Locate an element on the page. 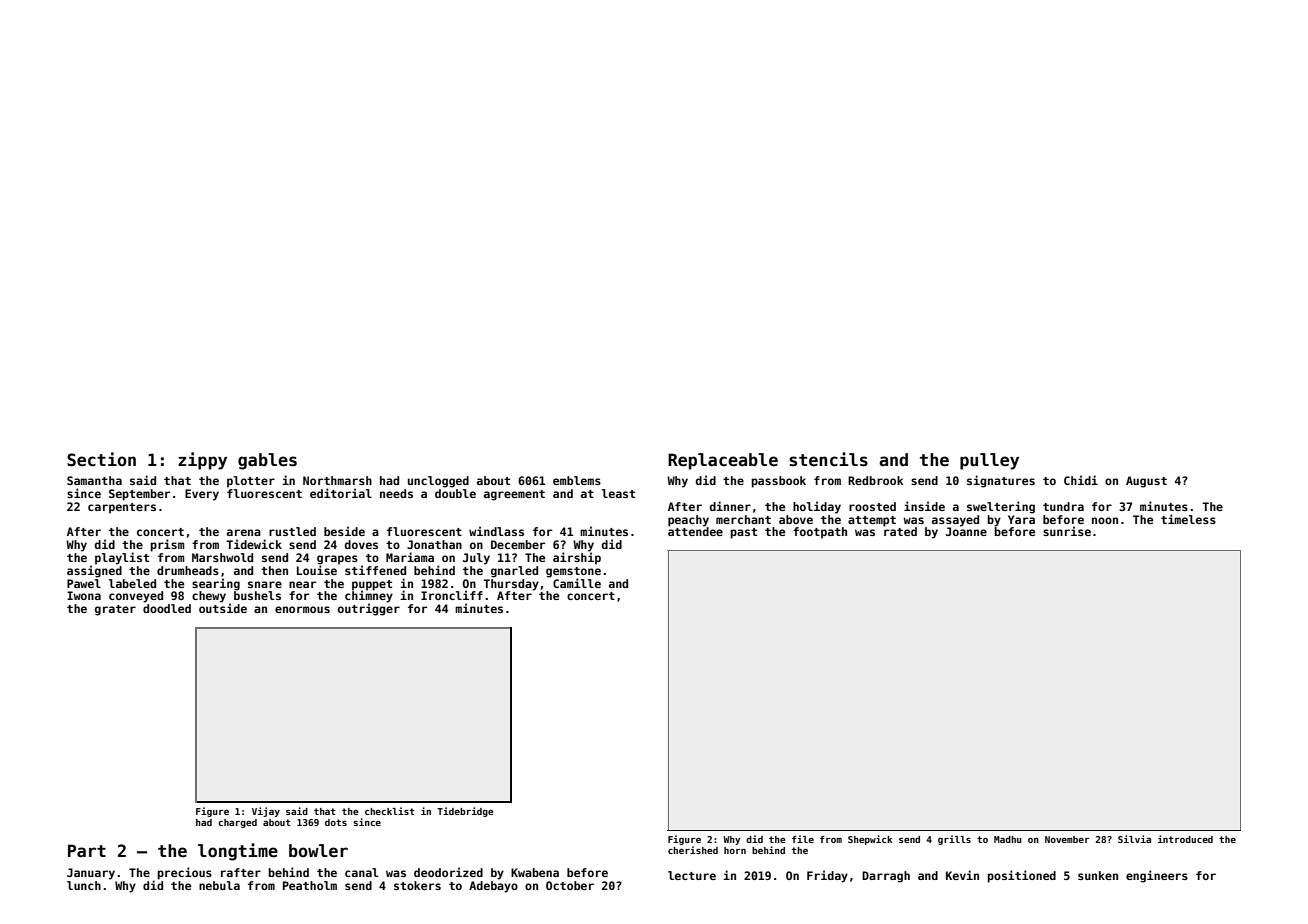 The height and width of the document is (924, 1308). Ironcliff is located at coordinates (452, 595).
